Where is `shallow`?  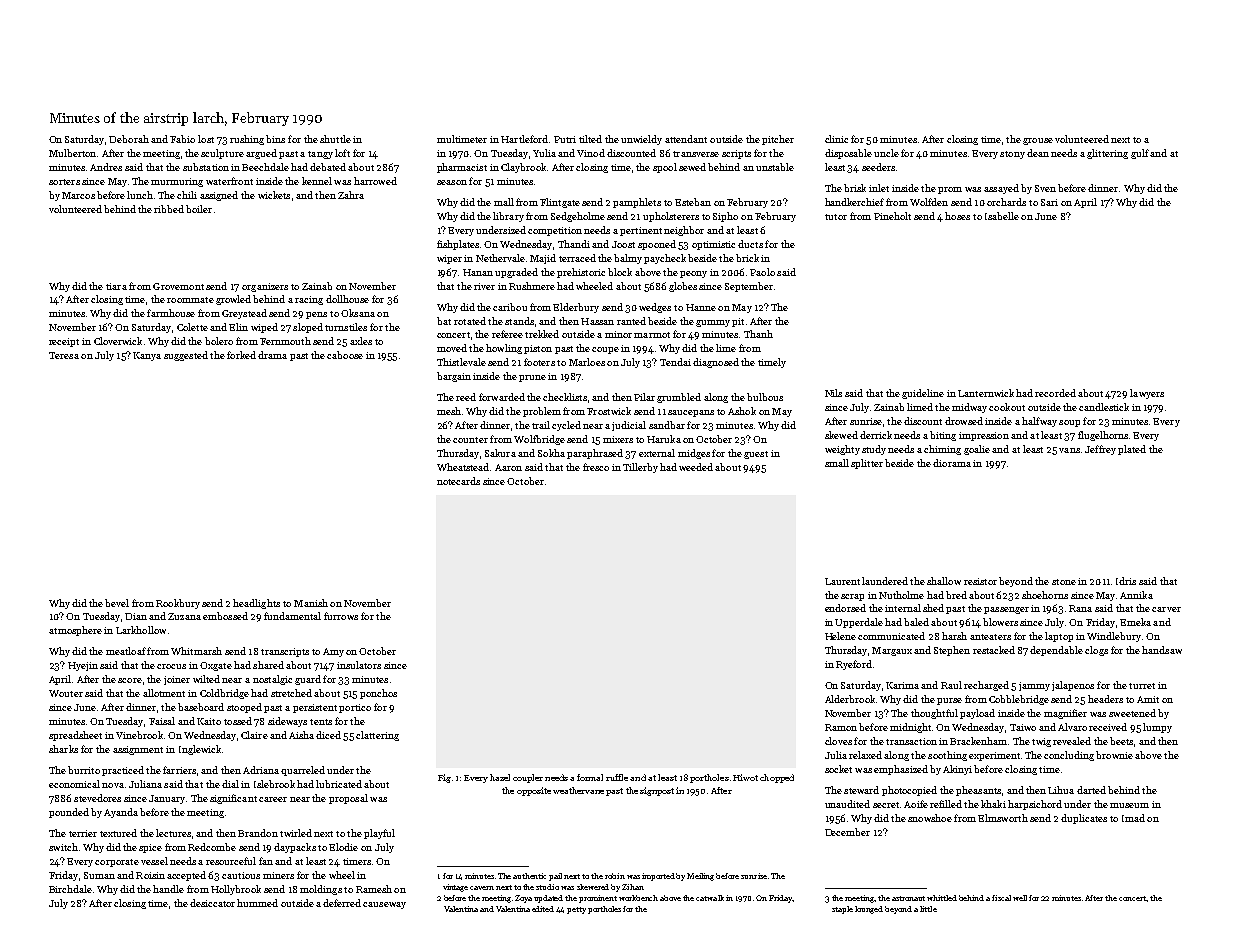
shallow is located at coordinates (944, 581).
